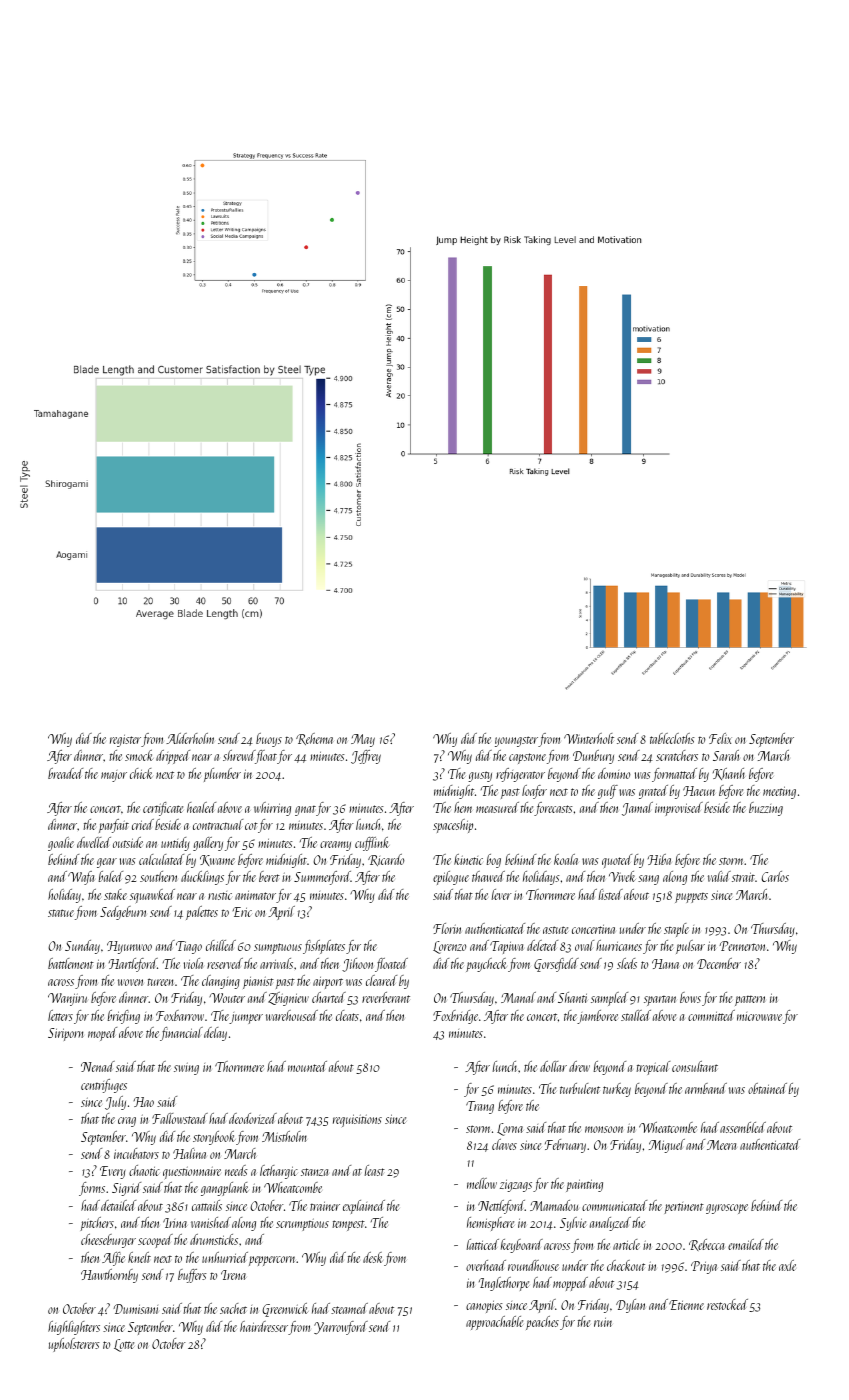  Describe the element at coordinates (775, 876) in the document. I see `Carlos` at that location.
